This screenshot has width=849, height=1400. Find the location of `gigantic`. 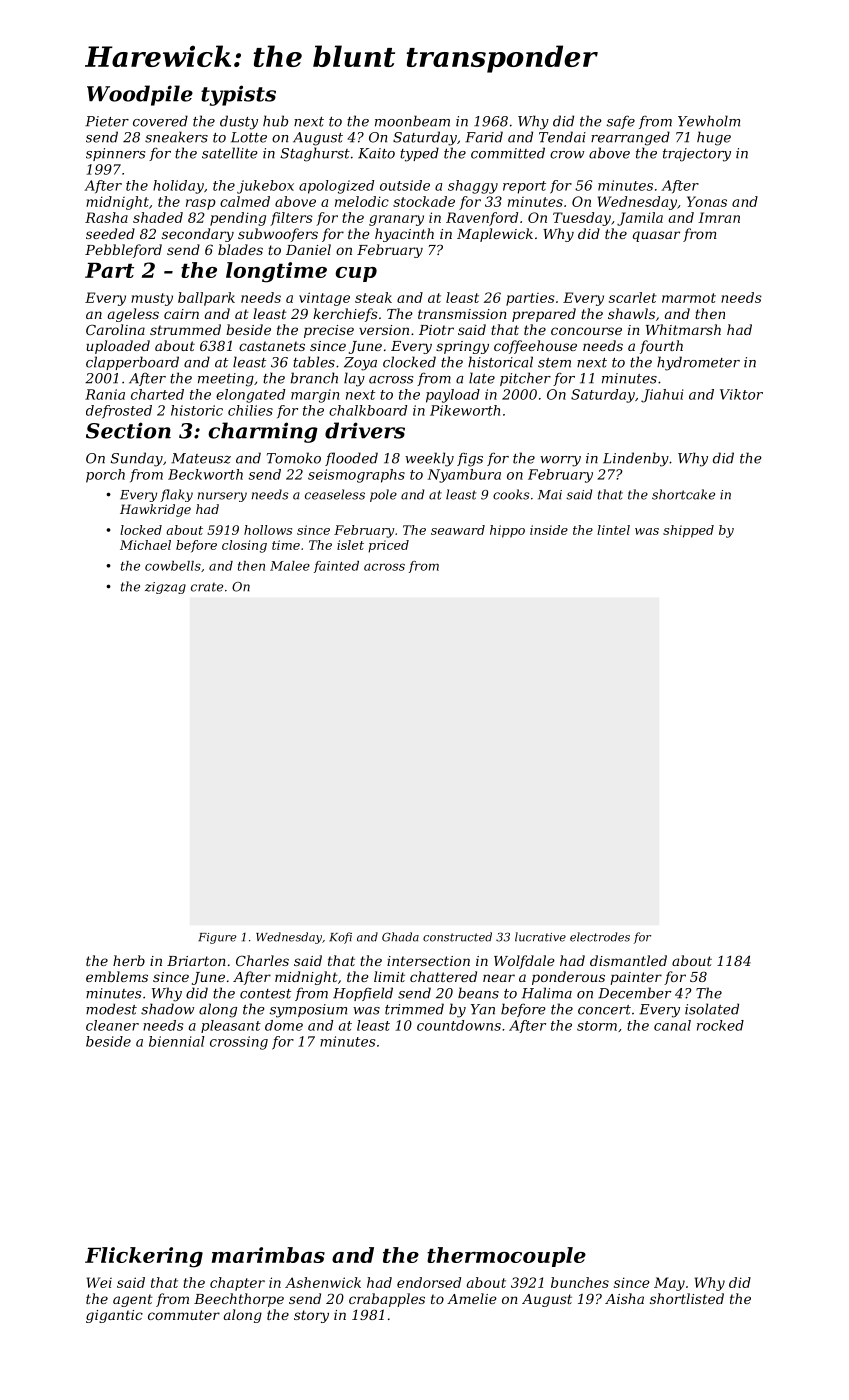

gigantic is located at coordinates (114, 1316).
